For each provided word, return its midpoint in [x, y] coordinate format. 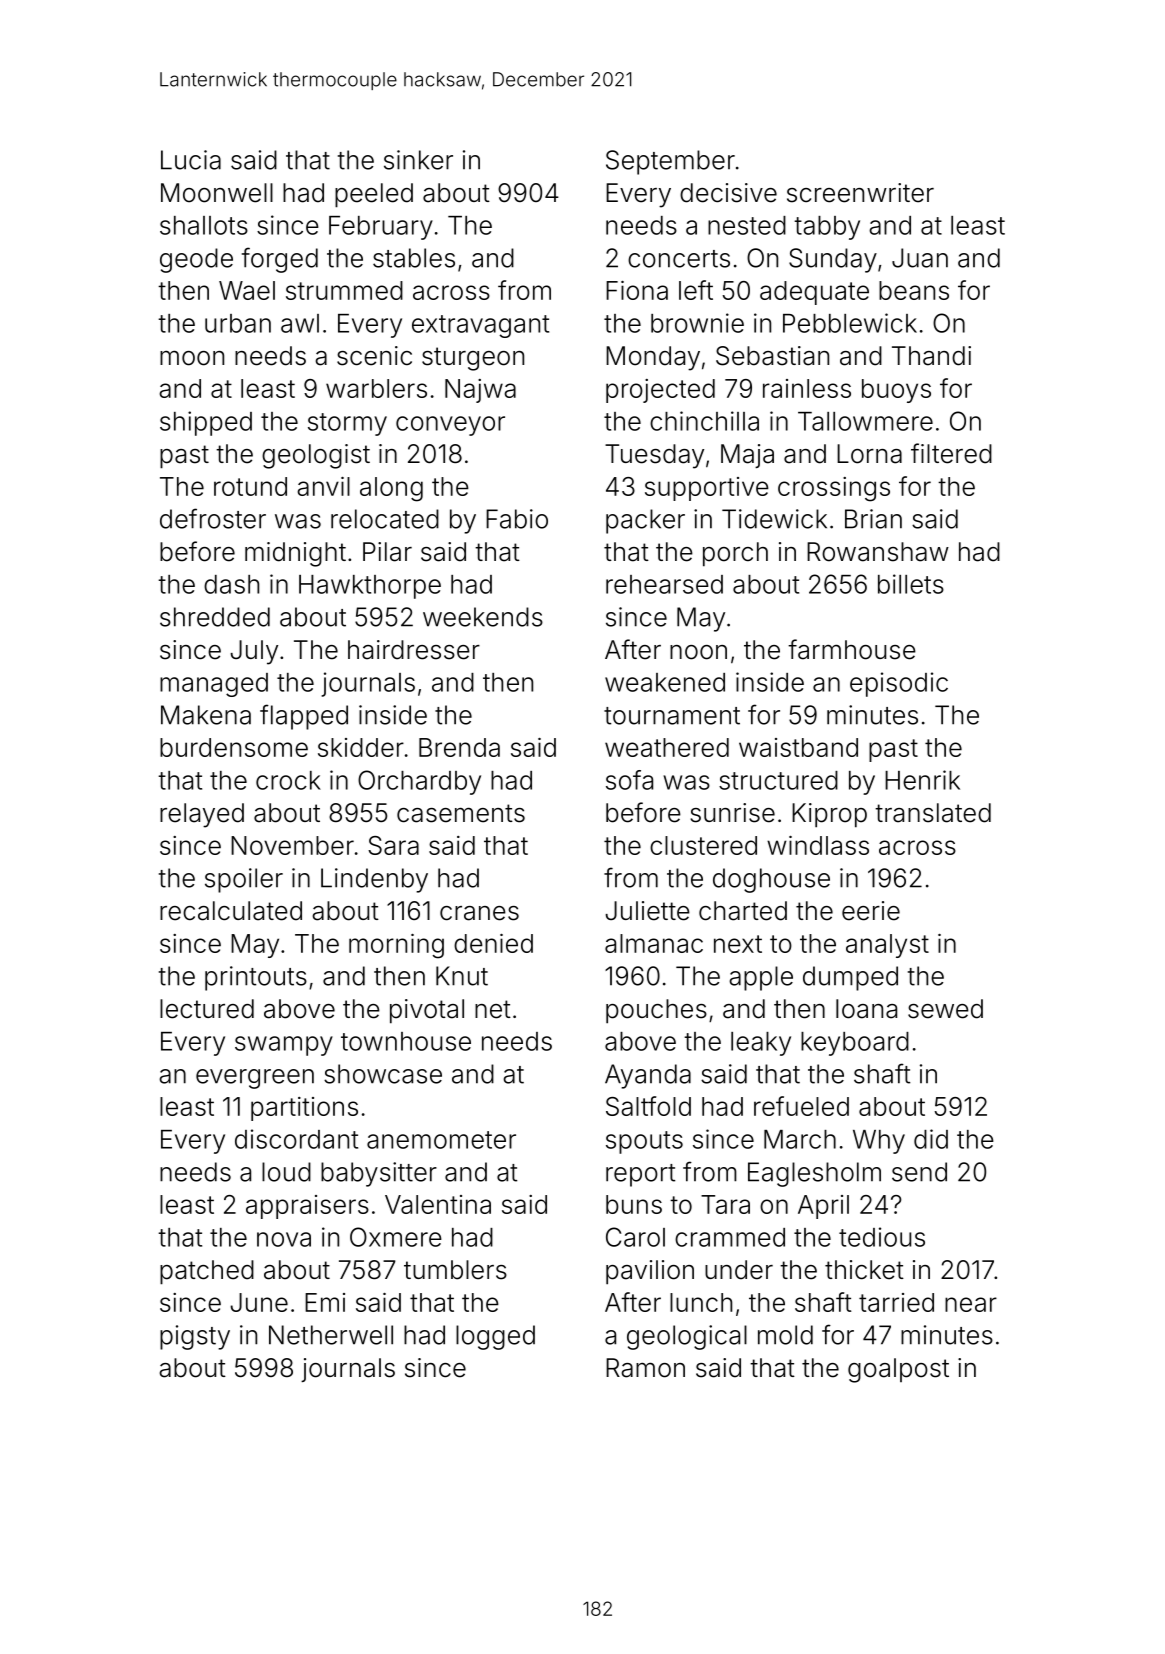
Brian [873, 519]
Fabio [517, 519]
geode [196, 260]
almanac [654, 943]
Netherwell [331, 1335]
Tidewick [774, 519]
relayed [202, 815]
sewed [945, 1009]
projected [660, 391]
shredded [215, 617]
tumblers [455, 1270]
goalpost [898, 1370]
